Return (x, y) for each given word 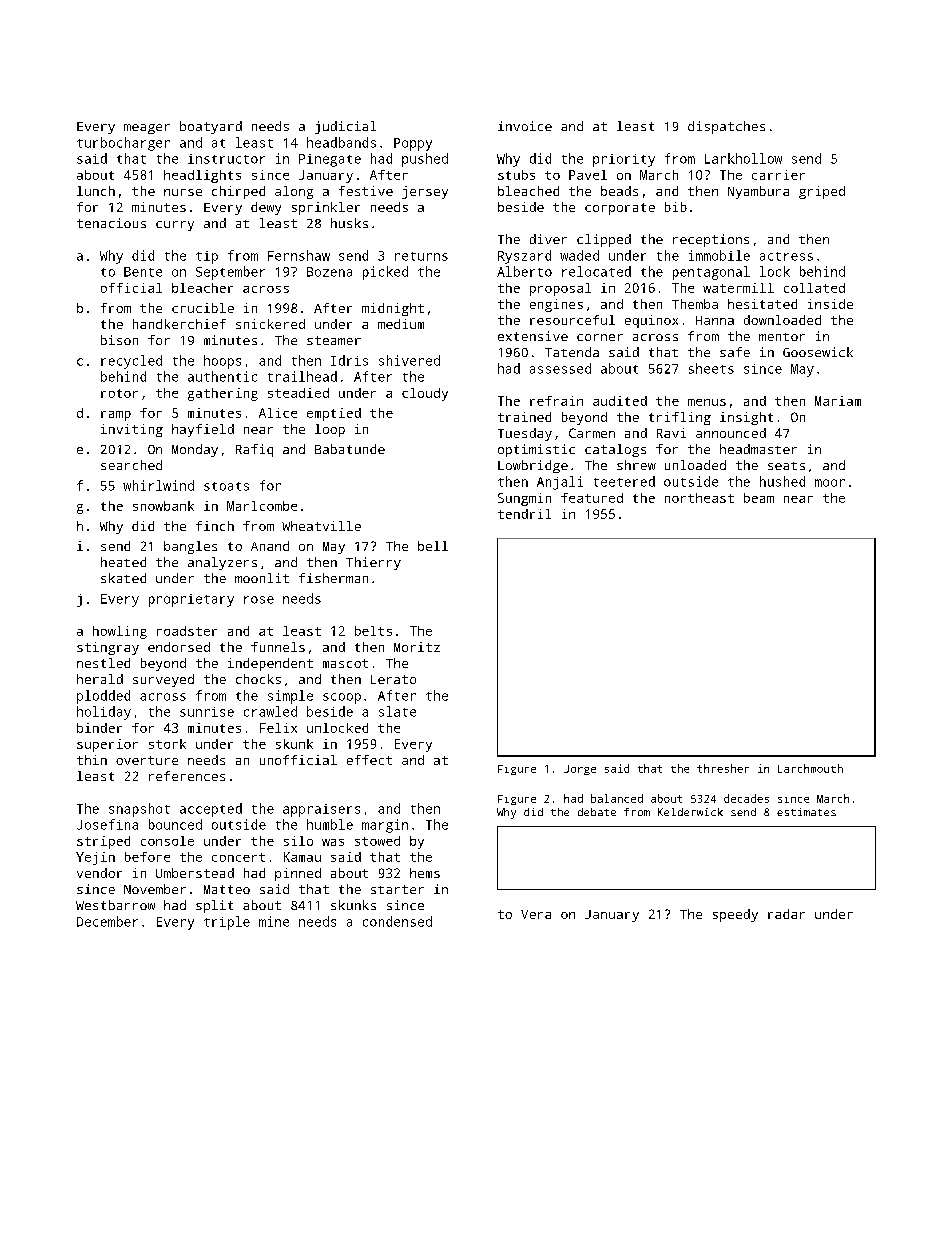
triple (227, 923)
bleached (528, 191)
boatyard (211, 127)
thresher (723, 768)
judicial (345, 127)
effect (369, 760)
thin (92, 760)
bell (433, 546)
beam (759, 498)
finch (215, 526)
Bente (143, 272)
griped (822, 192)
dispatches (726, 127)
